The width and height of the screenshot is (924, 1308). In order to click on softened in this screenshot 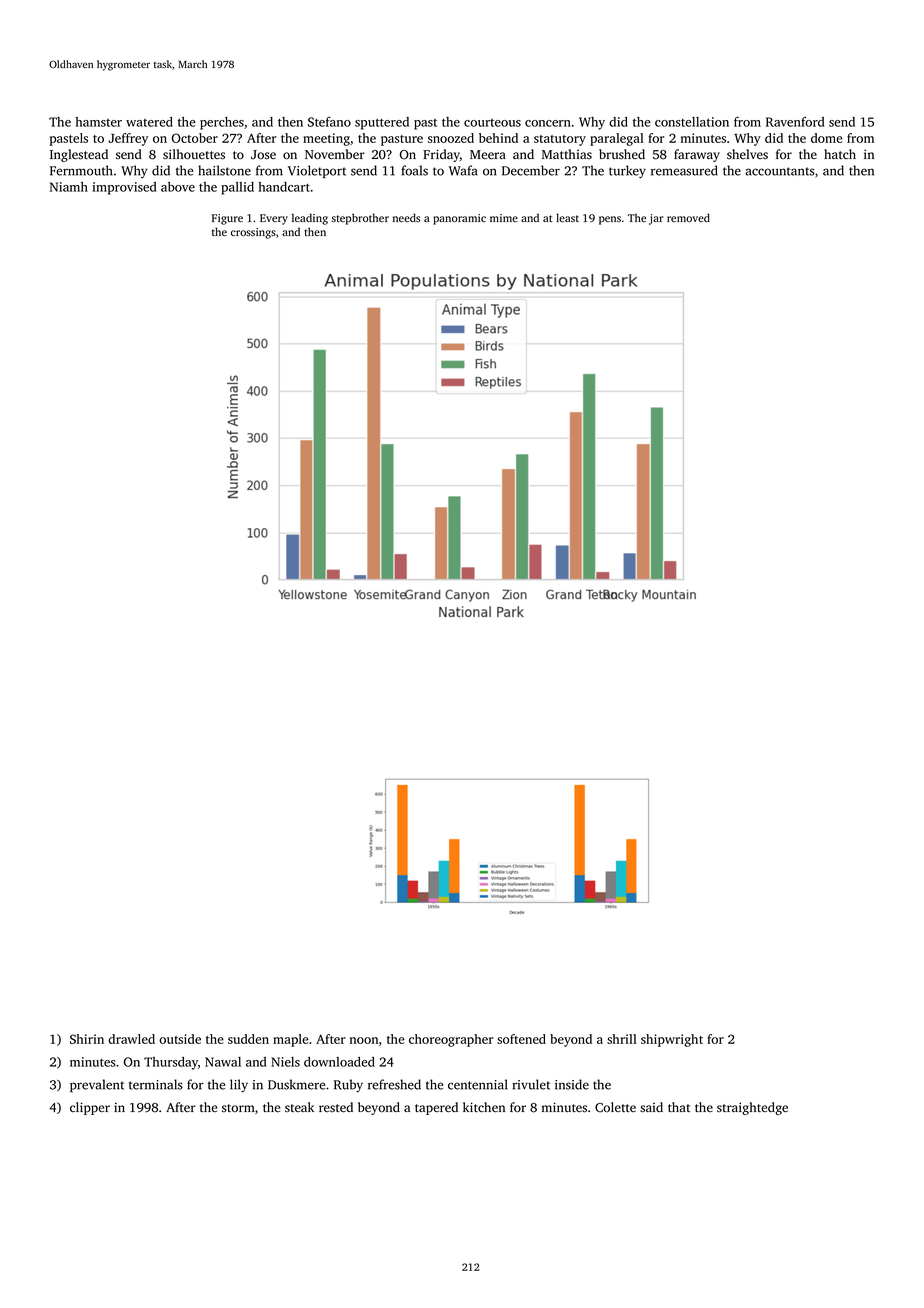, I will do `click(521, 1039)`.
